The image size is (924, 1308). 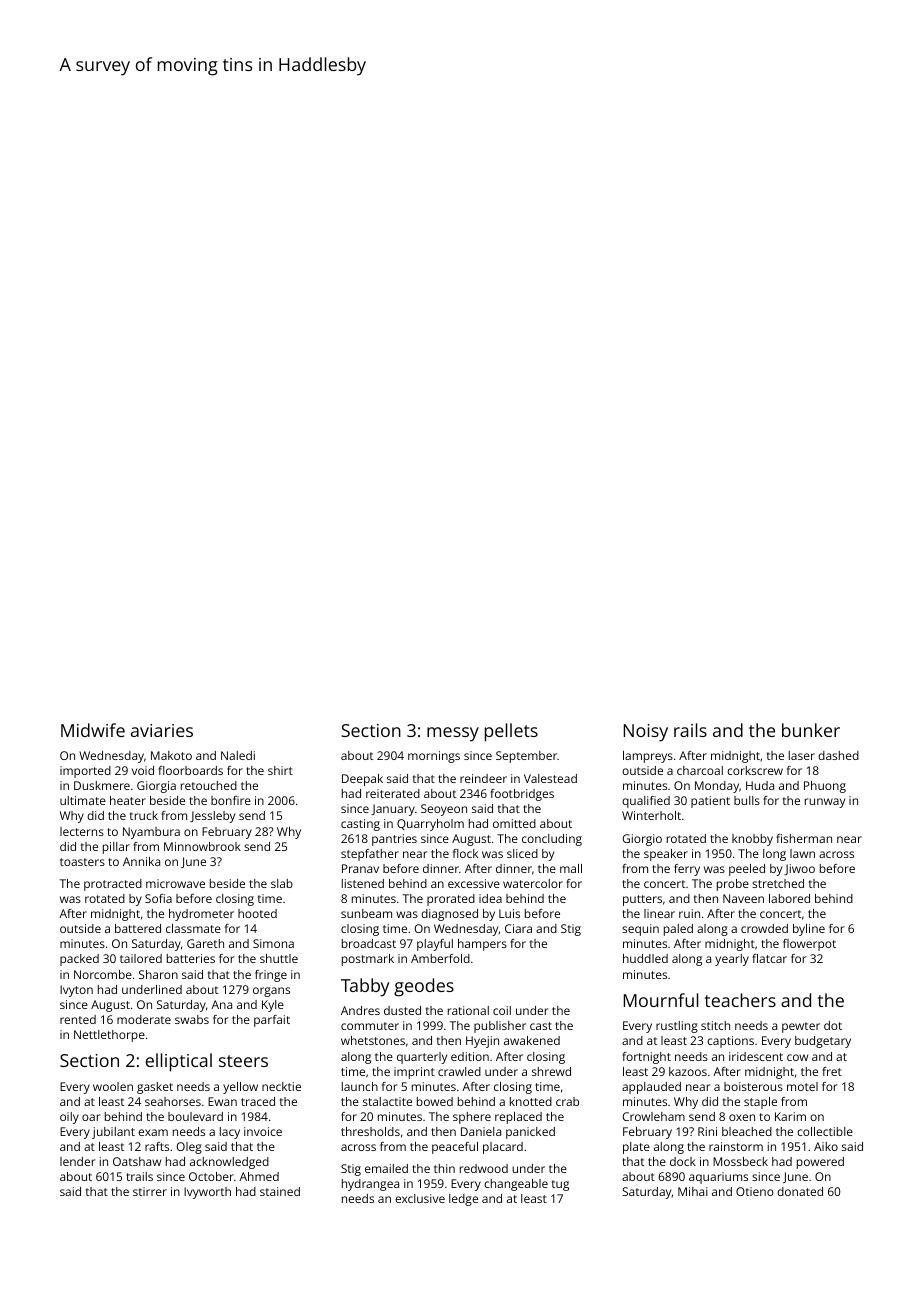 What do you see at coordinates (79, 960) in the screenshot?
I see `packed` at bounding box center [79, 960].
